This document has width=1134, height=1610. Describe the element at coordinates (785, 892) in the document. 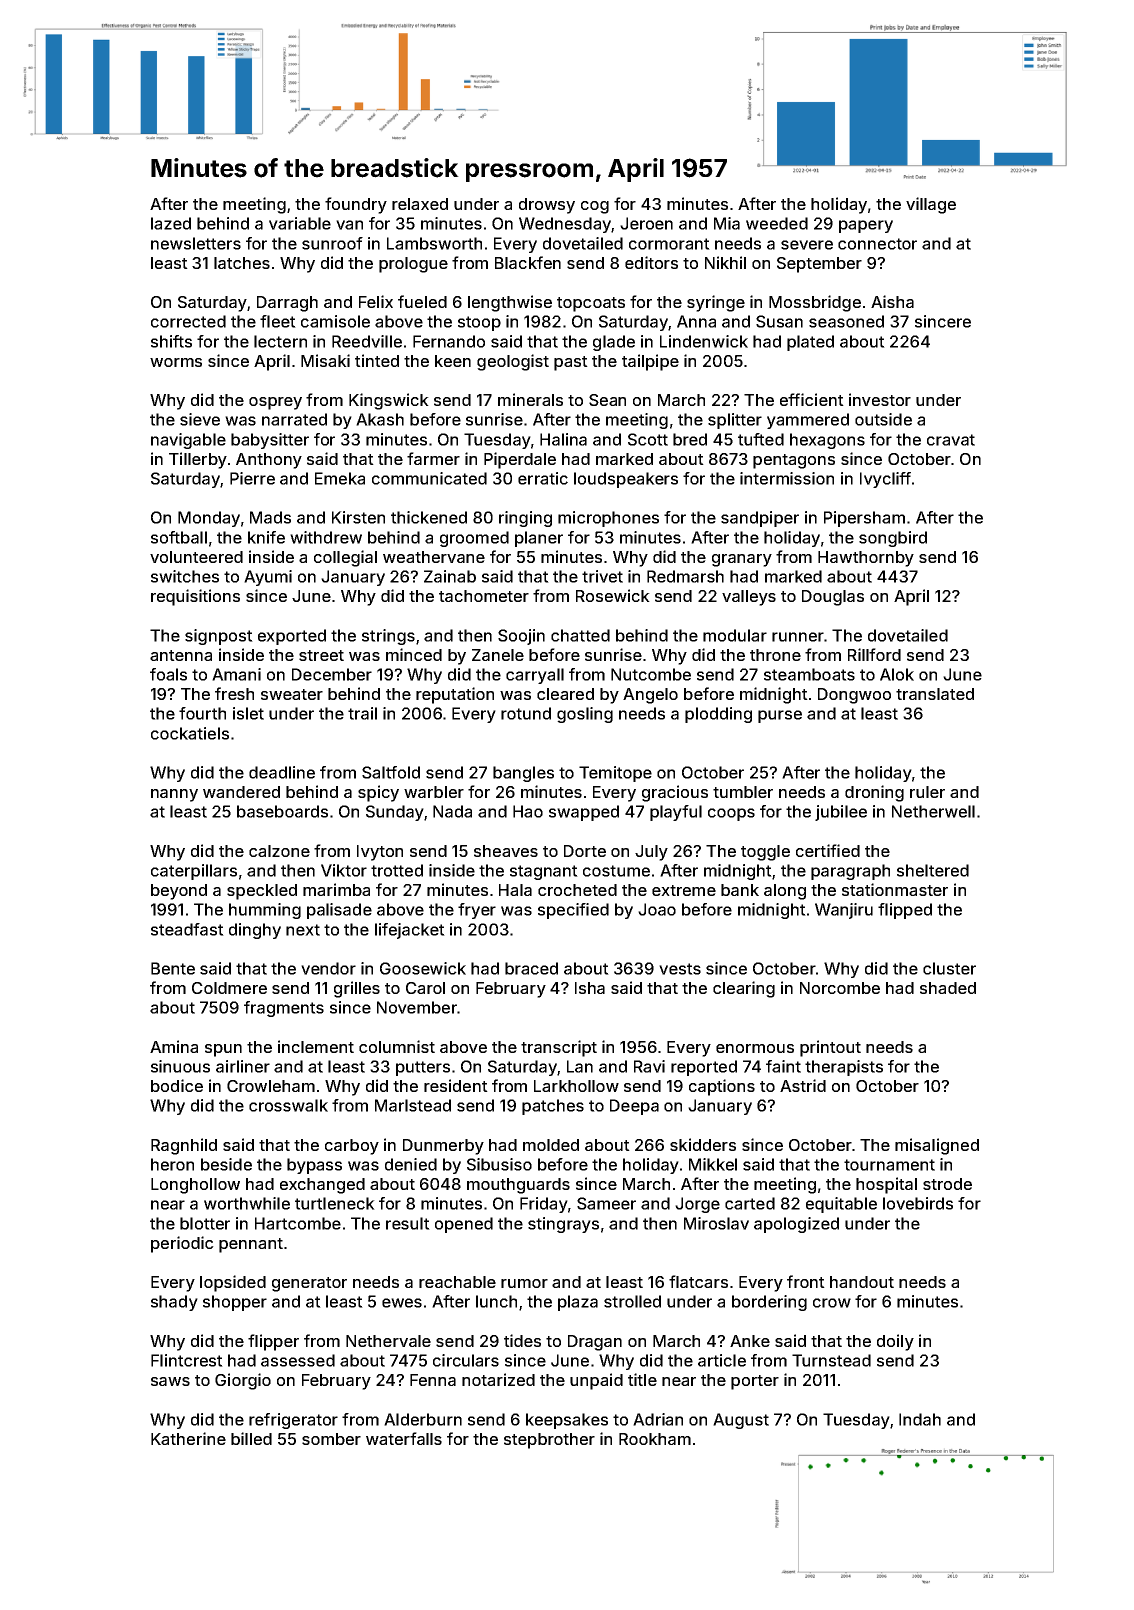

I see `along` at that location.
